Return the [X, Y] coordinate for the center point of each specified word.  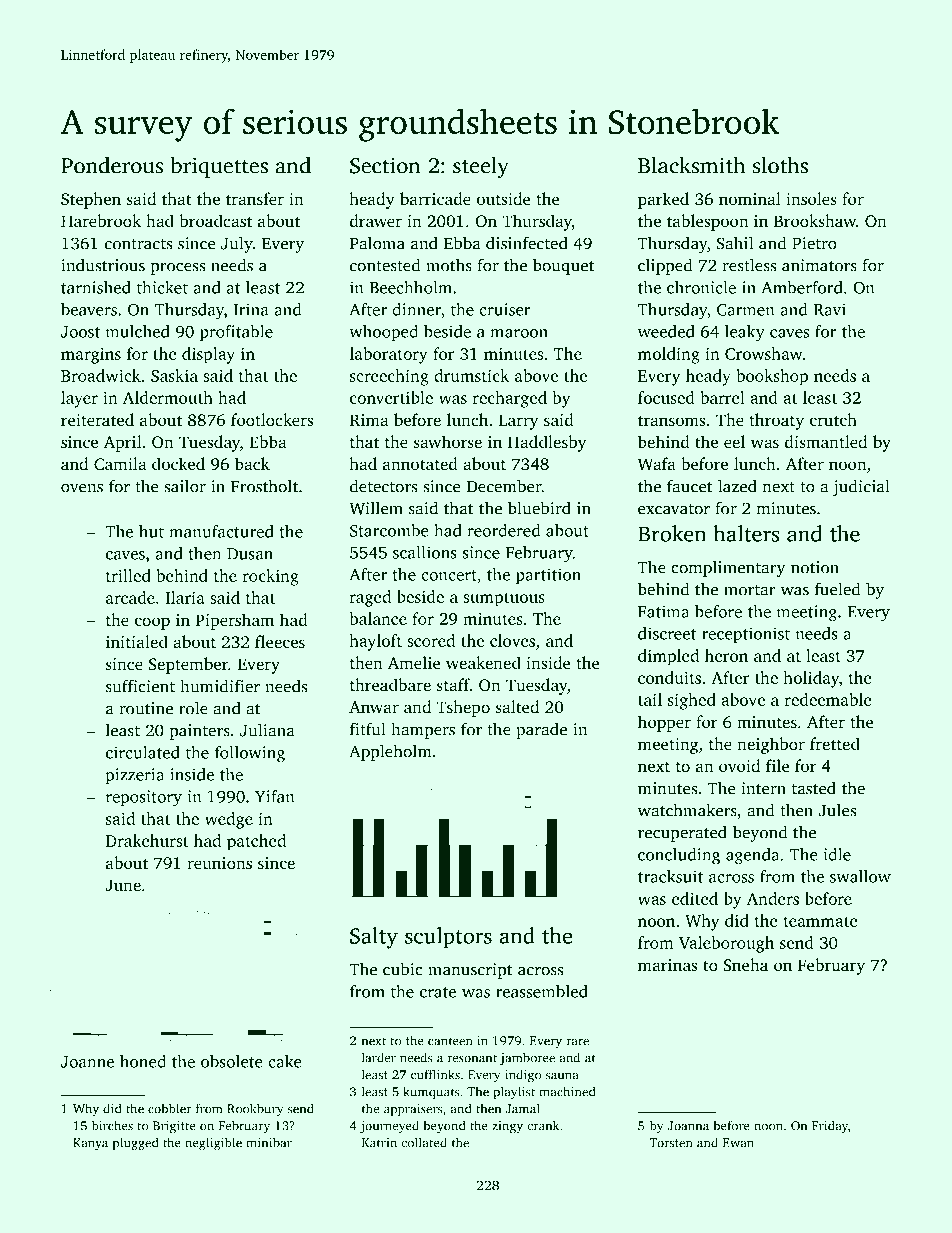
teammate [820, 921]
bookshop [772, 377]
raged [370, 598]
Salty [374, 938]
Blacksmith [691, 165]
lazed [737, 486]
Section [385, 165]
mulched [138, 331]
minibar [269, 1142]
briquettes [219, 167]
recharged [510, 399]
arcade [130, 597]
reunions [219, 863]
